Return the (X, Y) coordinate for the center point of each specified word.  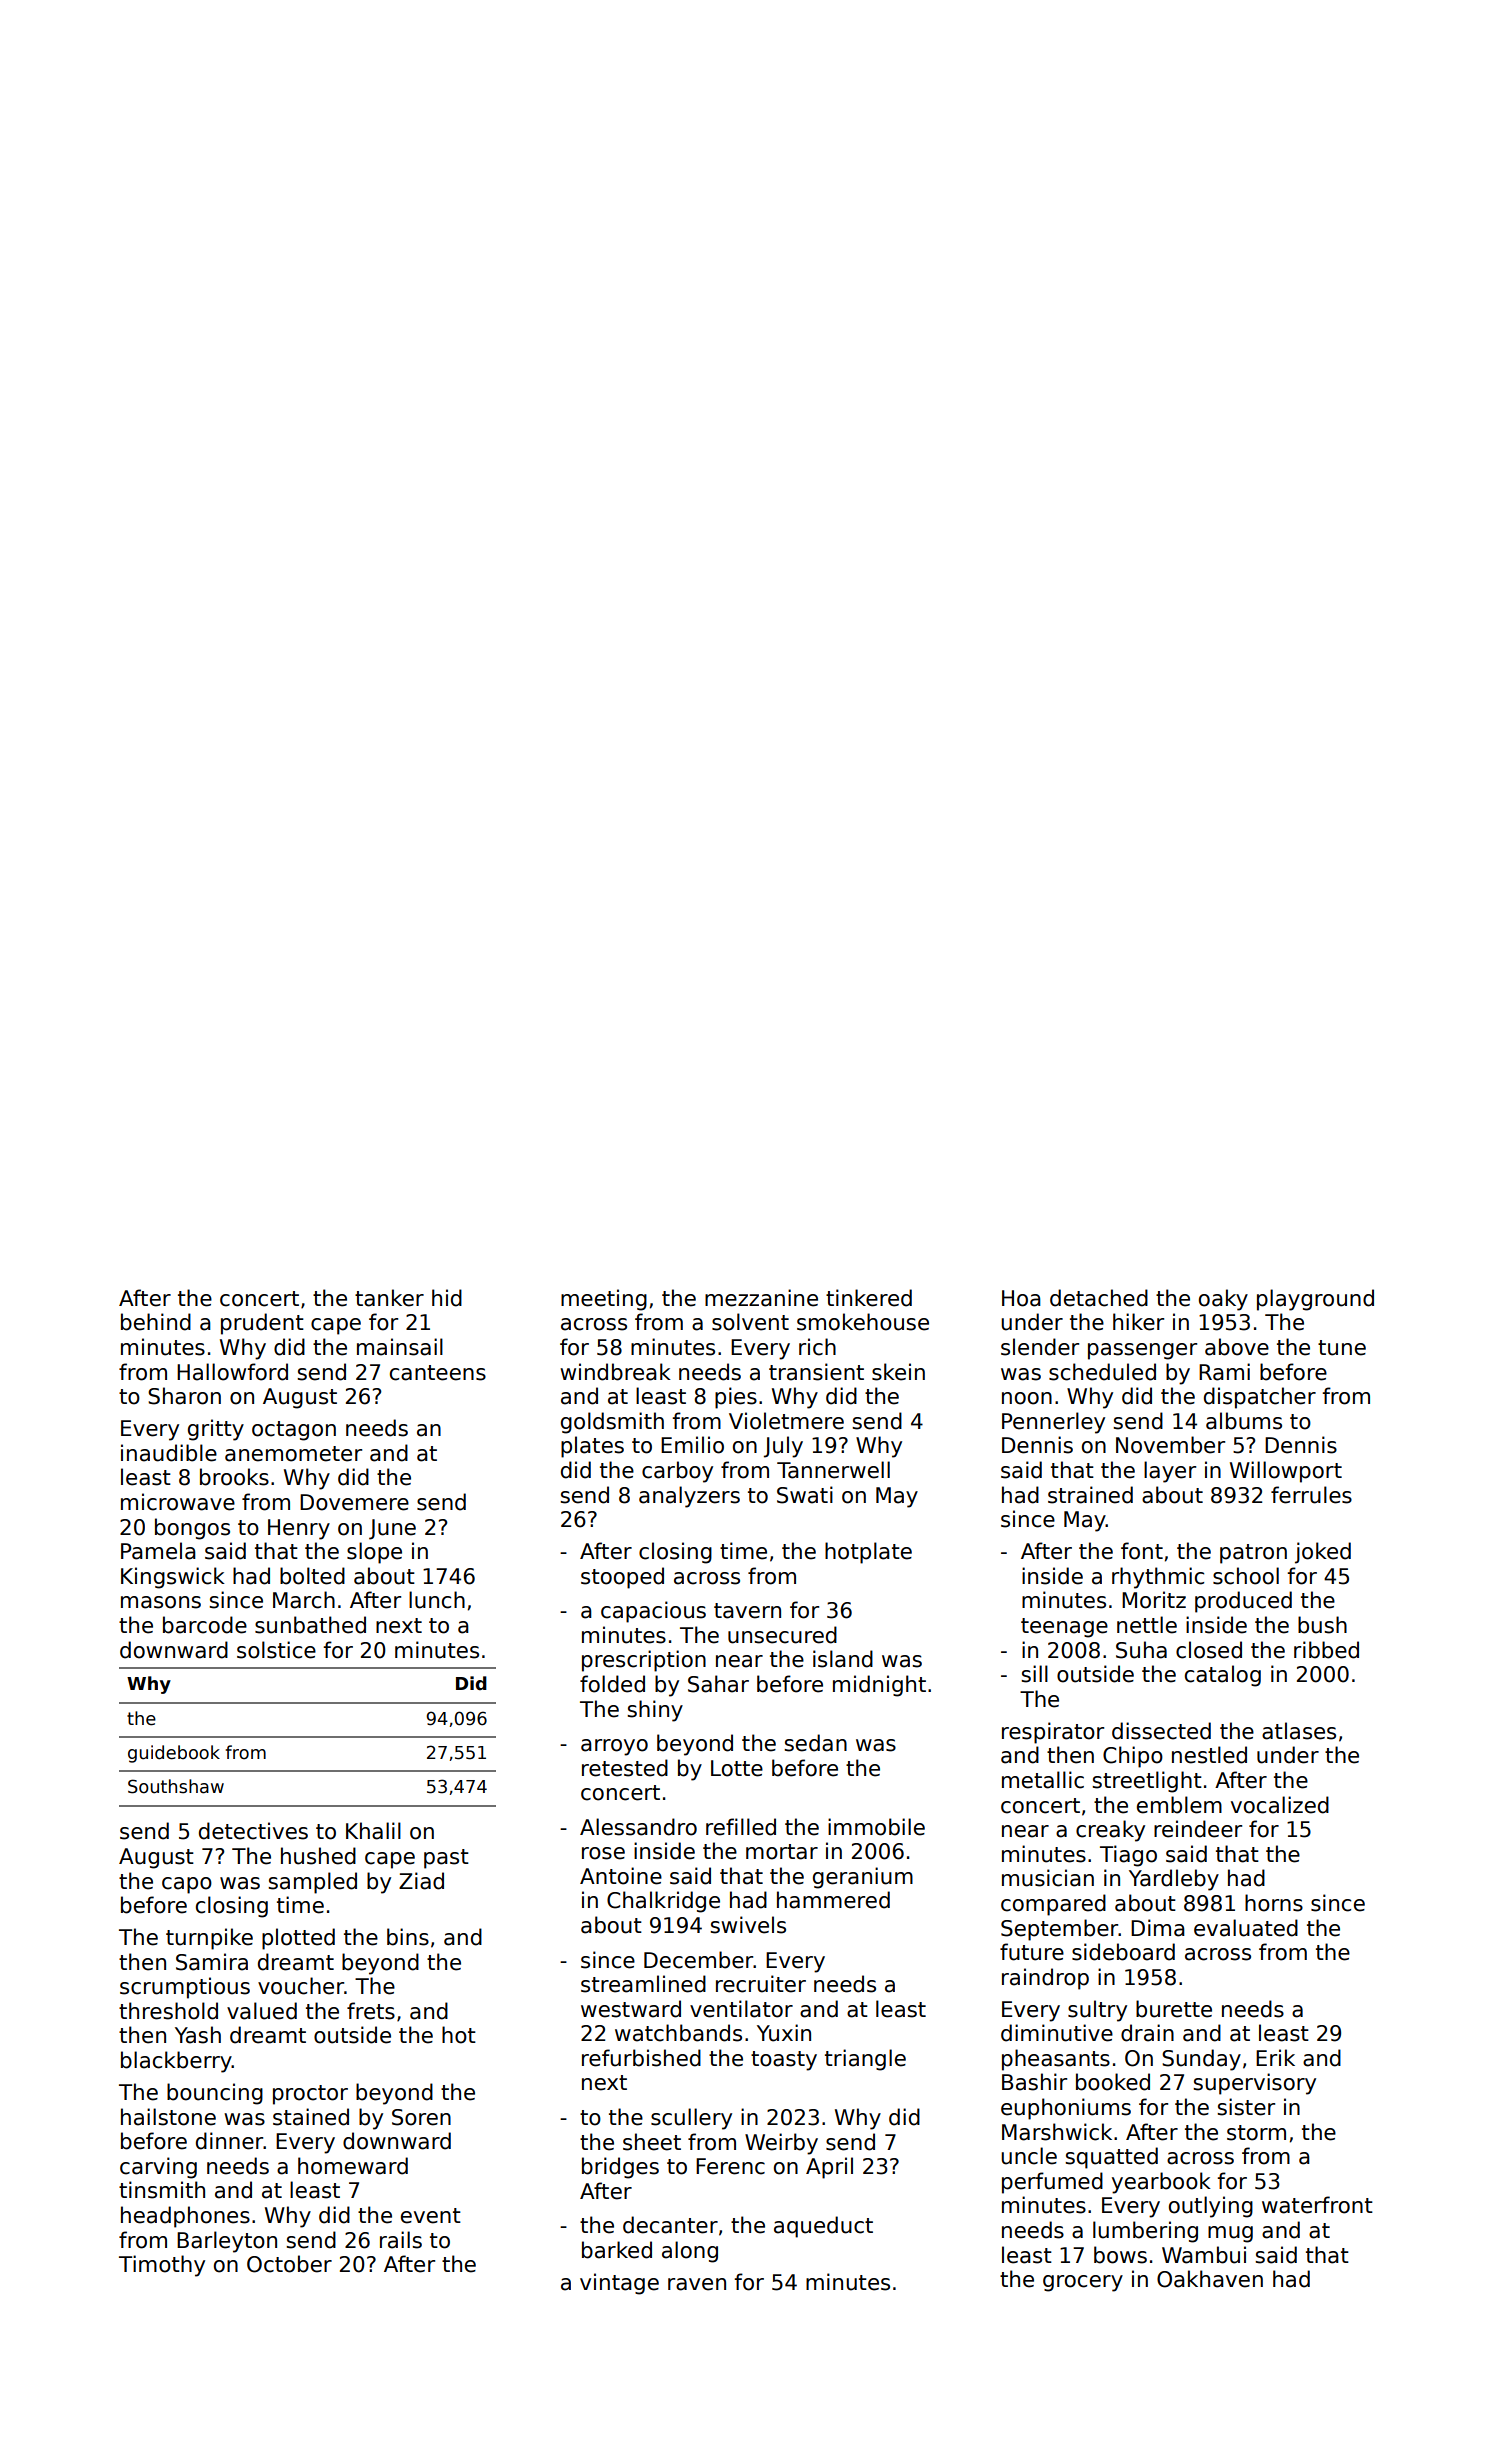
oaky (1223, 1300)
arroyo (614, 1747)
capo (187, 1885)
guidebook (174, 1754)
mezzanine (761, 1298)
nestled (1209, 1755)
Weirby (781, 2144)
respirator (1053, 1733)
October (289, 2264)
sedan (815, 1743)
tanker (389, 1298)
